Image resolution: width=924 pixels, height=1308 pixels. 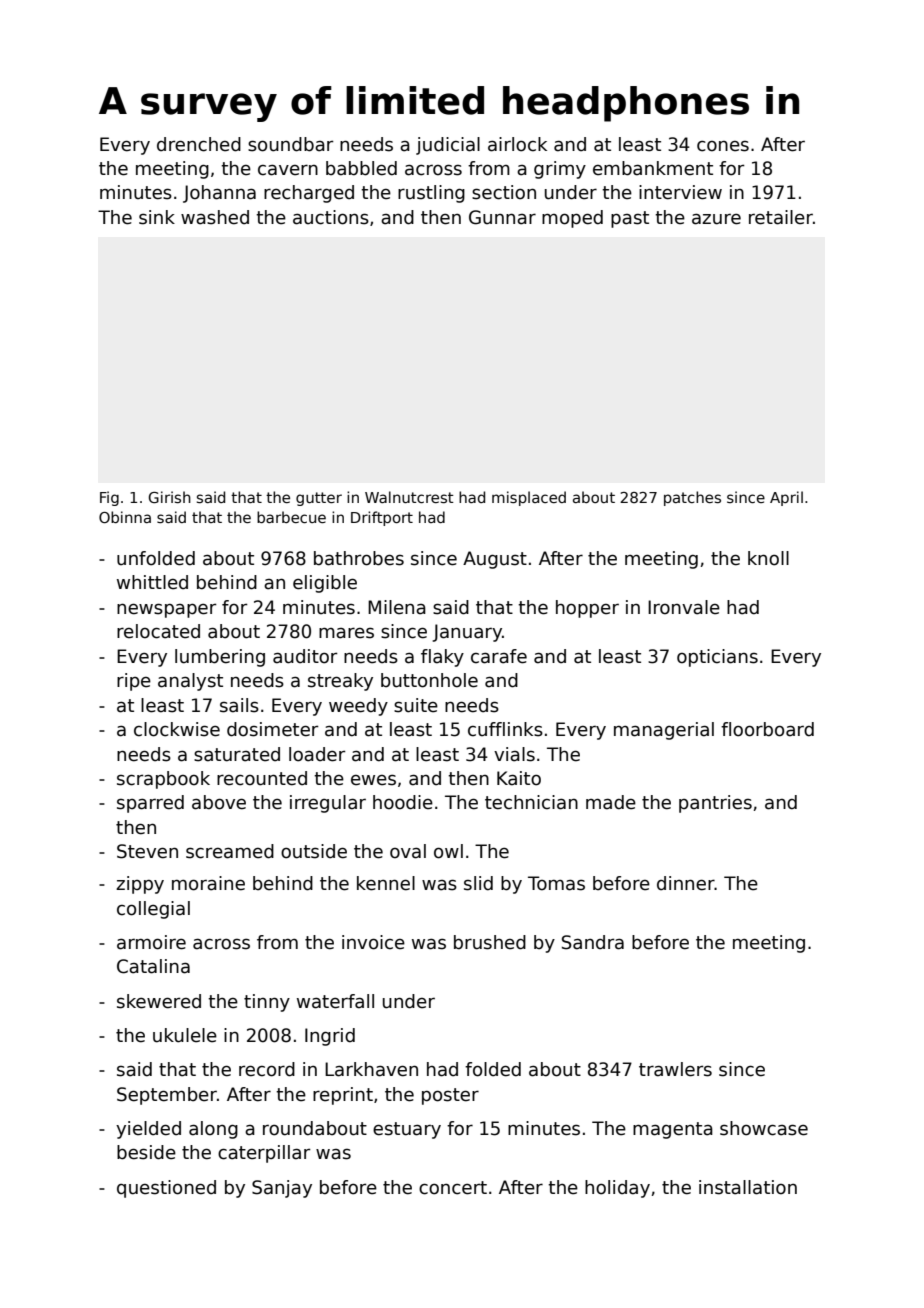 What do you see at coordinates (448, 146) in the document?
I see `judicial` at bounding box center [448, 146].
